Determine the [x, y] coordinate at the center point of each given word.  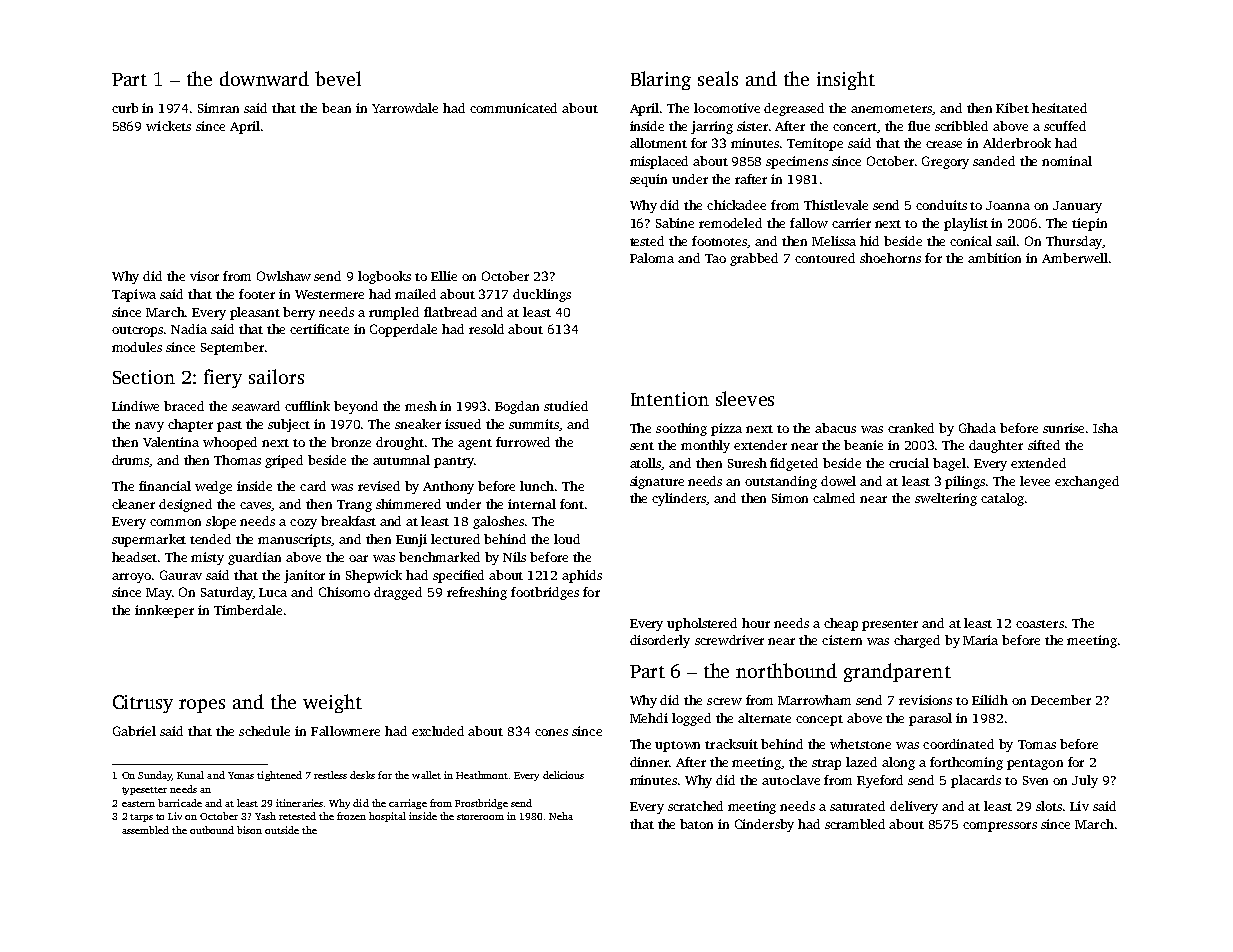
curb [125, 108]
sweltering [946, 499]
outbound [212, 830]
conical [971, 241]
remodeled [730, 223]
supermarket [149, 540]
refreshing [477, 593]
